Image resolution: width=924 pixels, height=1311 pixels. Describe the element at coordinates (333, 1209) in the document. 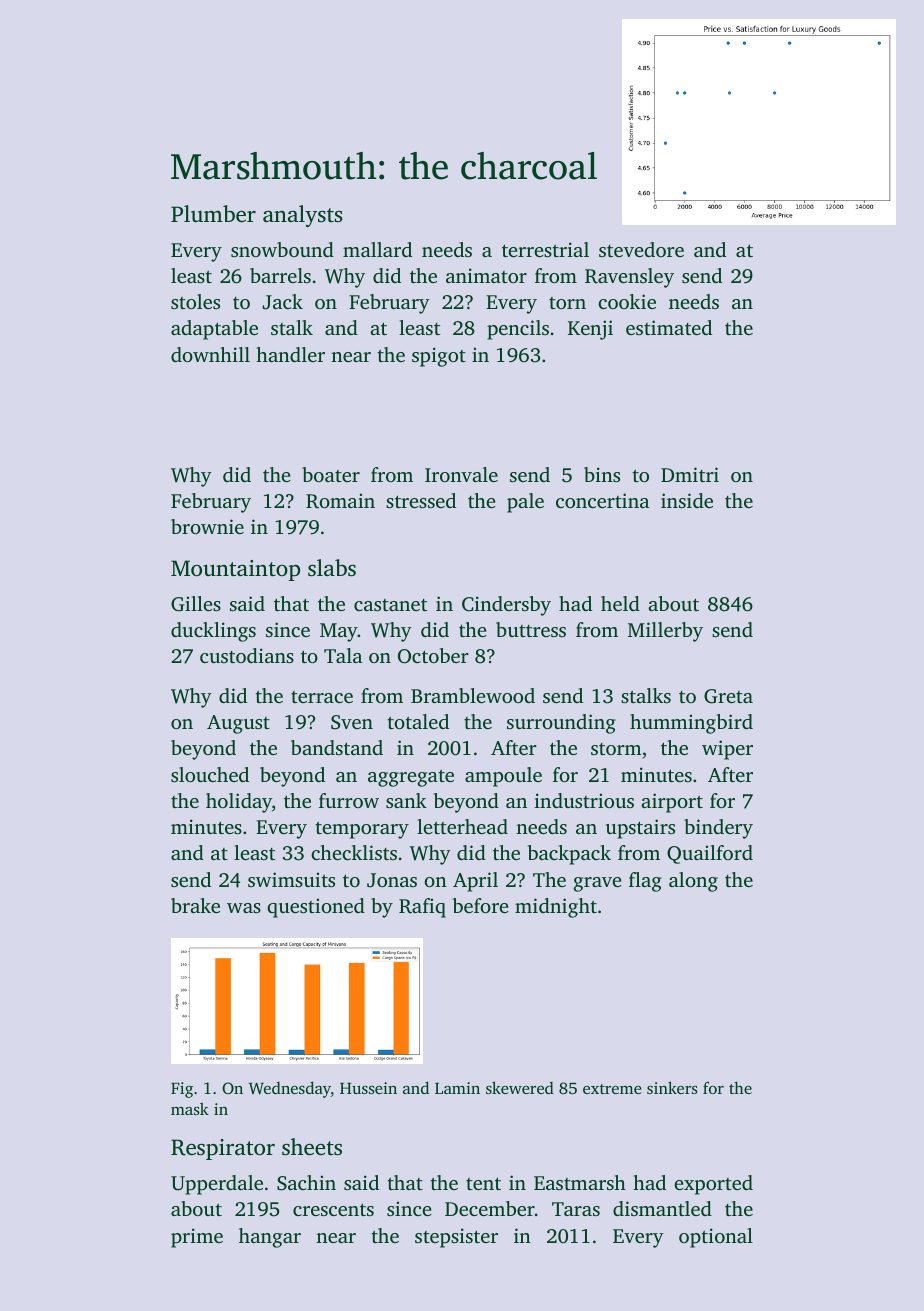

I see `crescents` at that location.
